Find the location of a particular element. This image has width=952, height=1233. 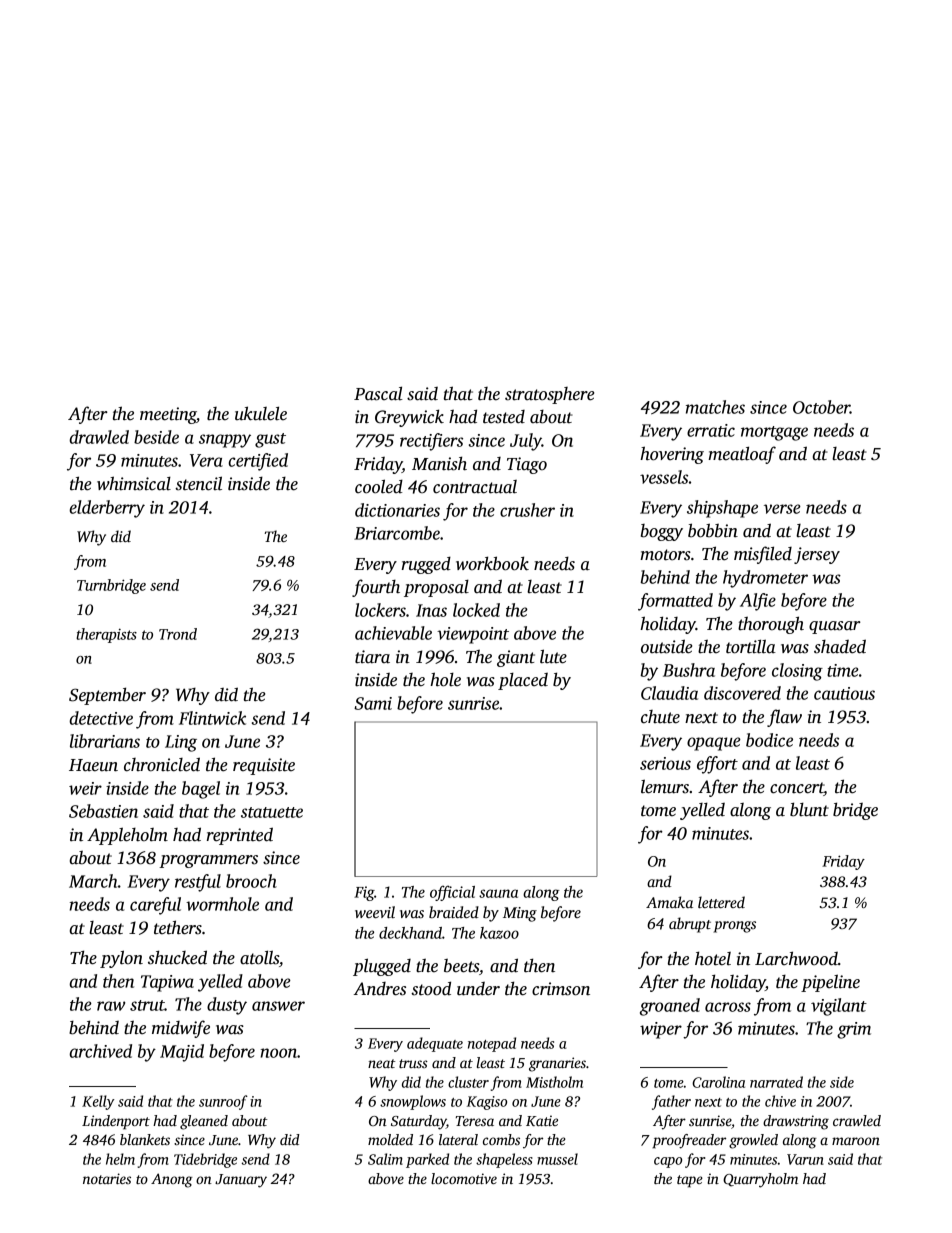

Briarcombe is located at coordinates (397, 533).
